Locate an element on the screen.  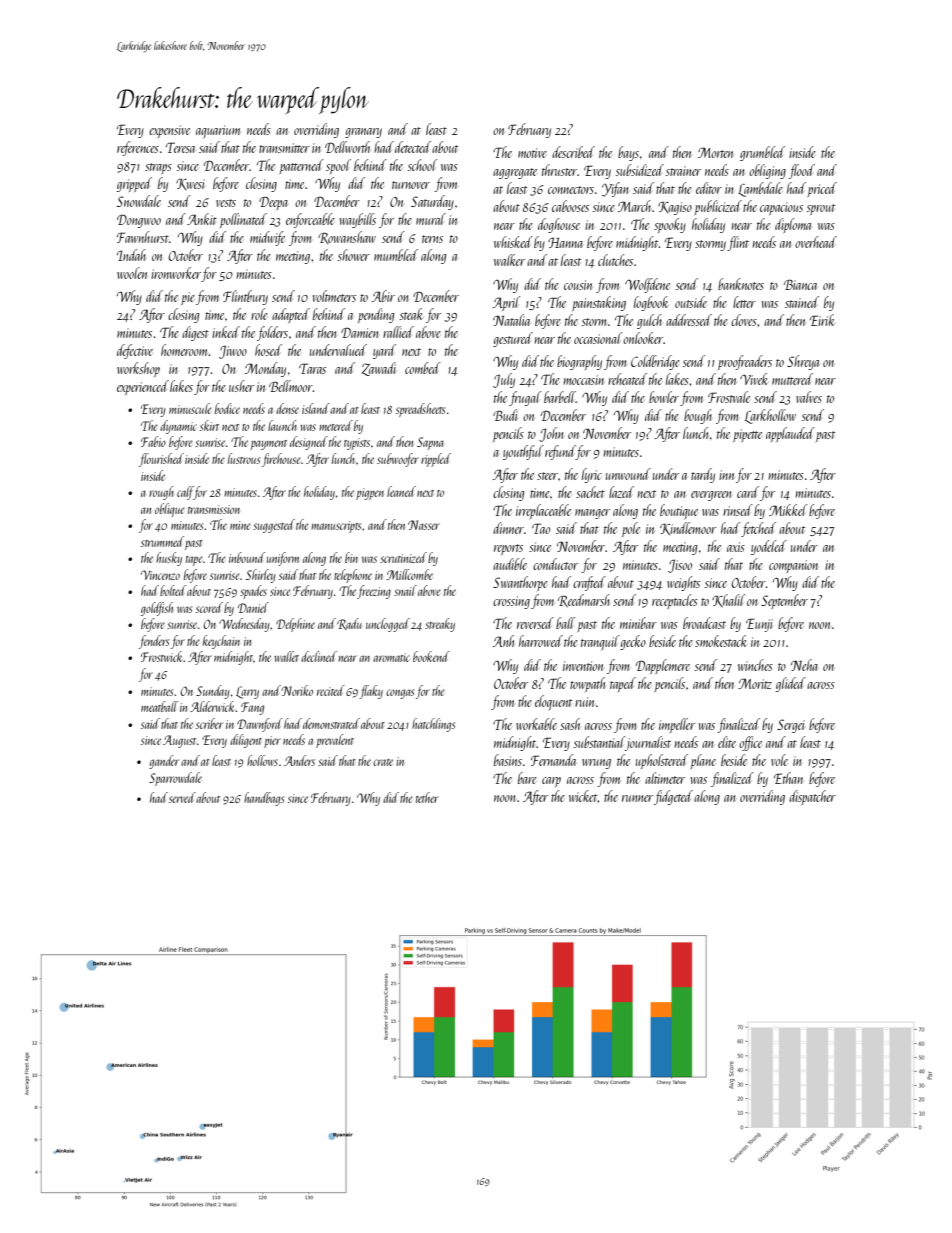
handbags is located at coordinates (264, 799).
